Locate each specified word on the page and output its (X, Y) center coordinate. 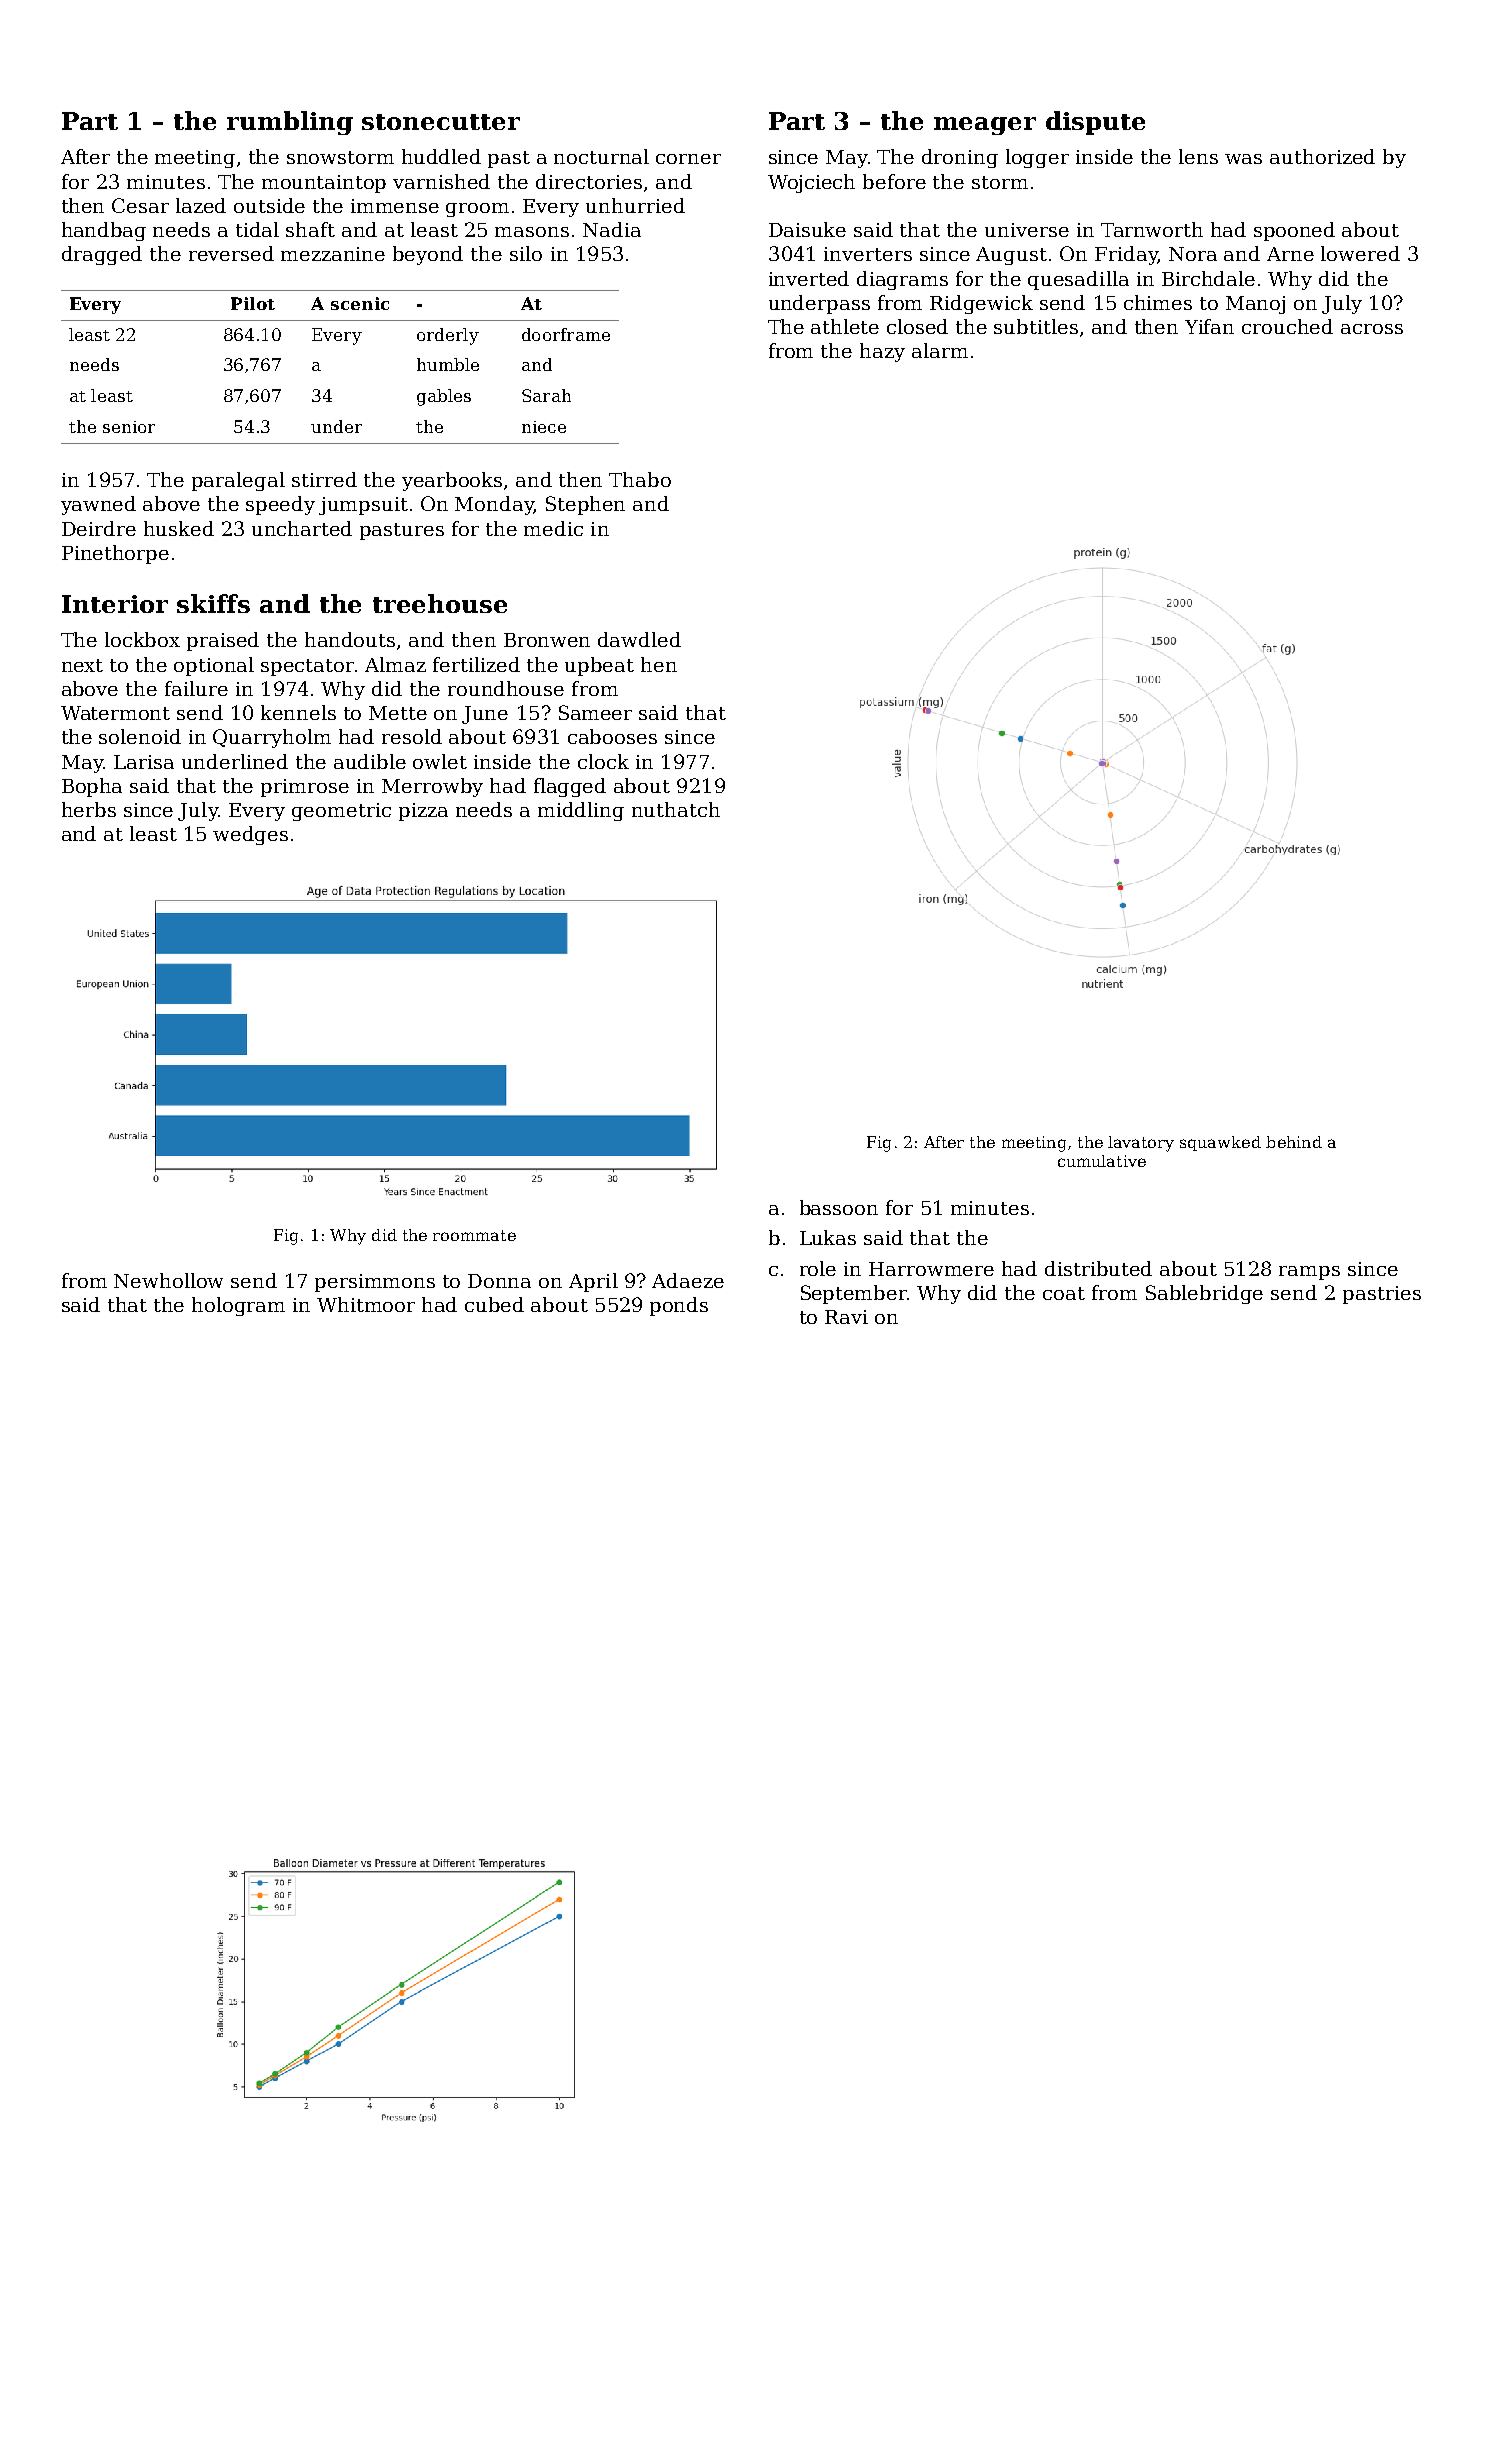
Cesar (140, 205)
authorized (1322, 156)
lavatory (1141, 1144)
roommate (474, 1235)
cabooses (612, 736)
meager (985, 126)
